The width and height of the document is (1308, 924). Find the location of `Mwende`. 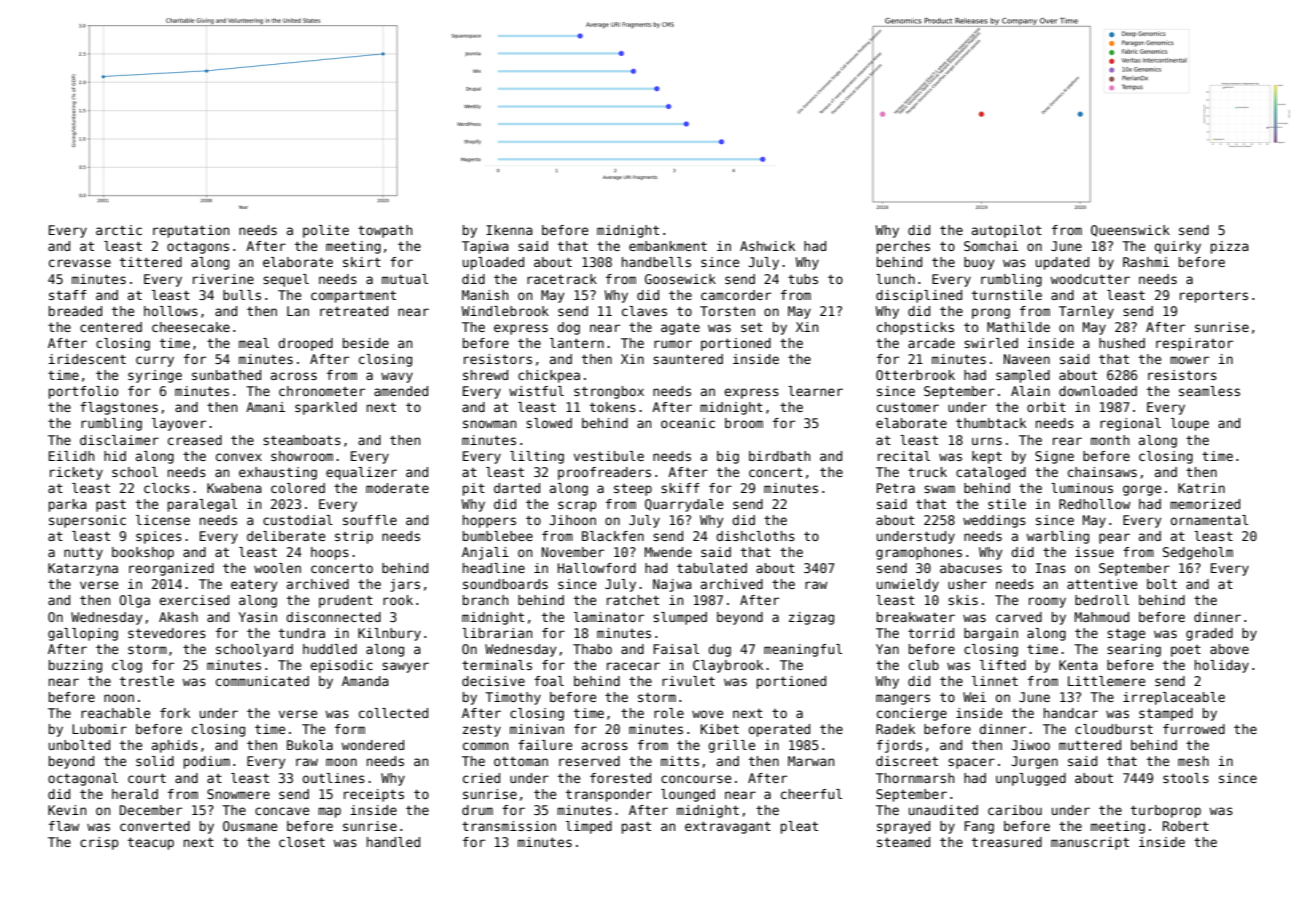

Mwende is located at coordinates (668, 552).
